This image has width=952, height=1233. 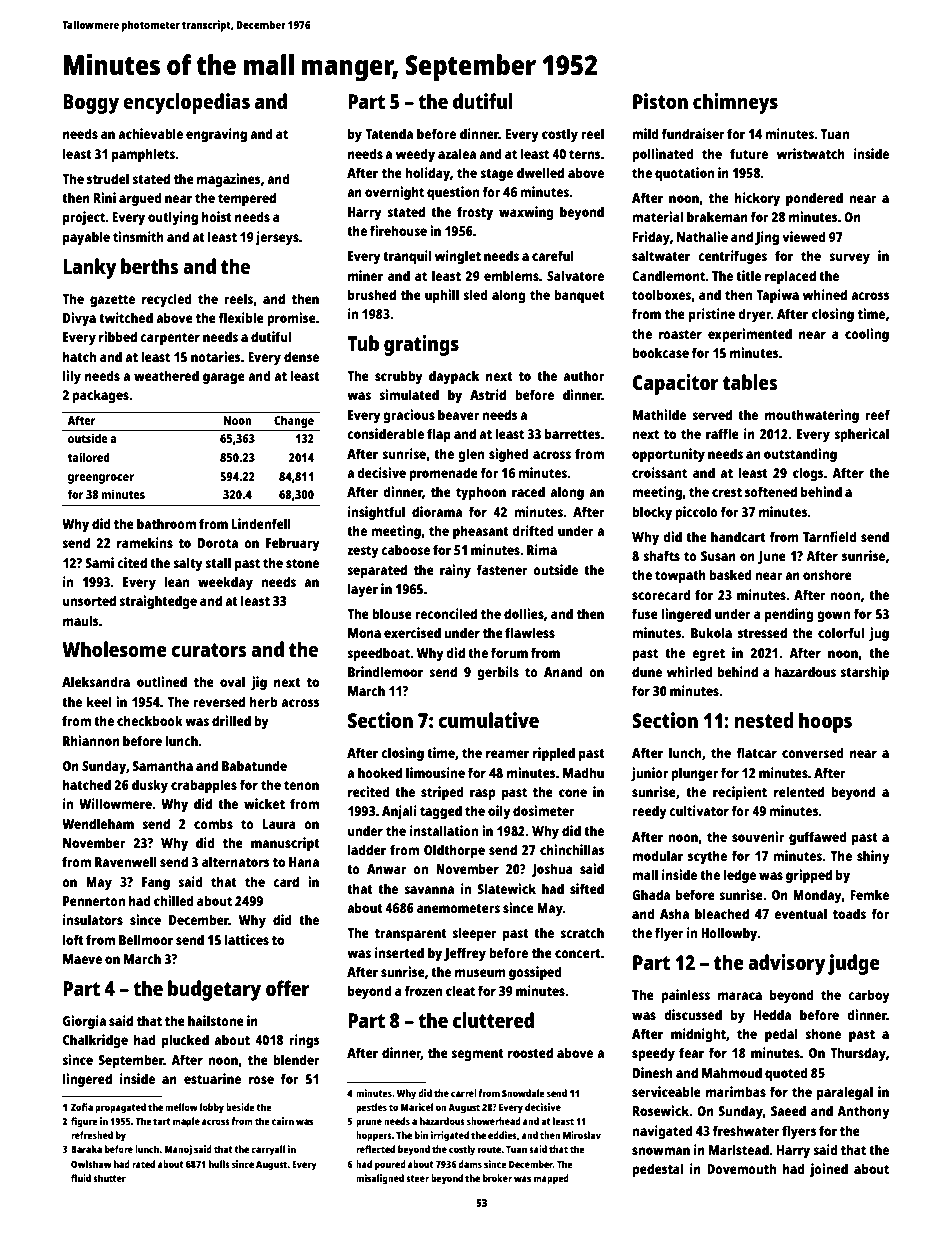 What do you see at coordinates (213, 823) in the image?
I see `combs` at bounding box center [213, 823].
